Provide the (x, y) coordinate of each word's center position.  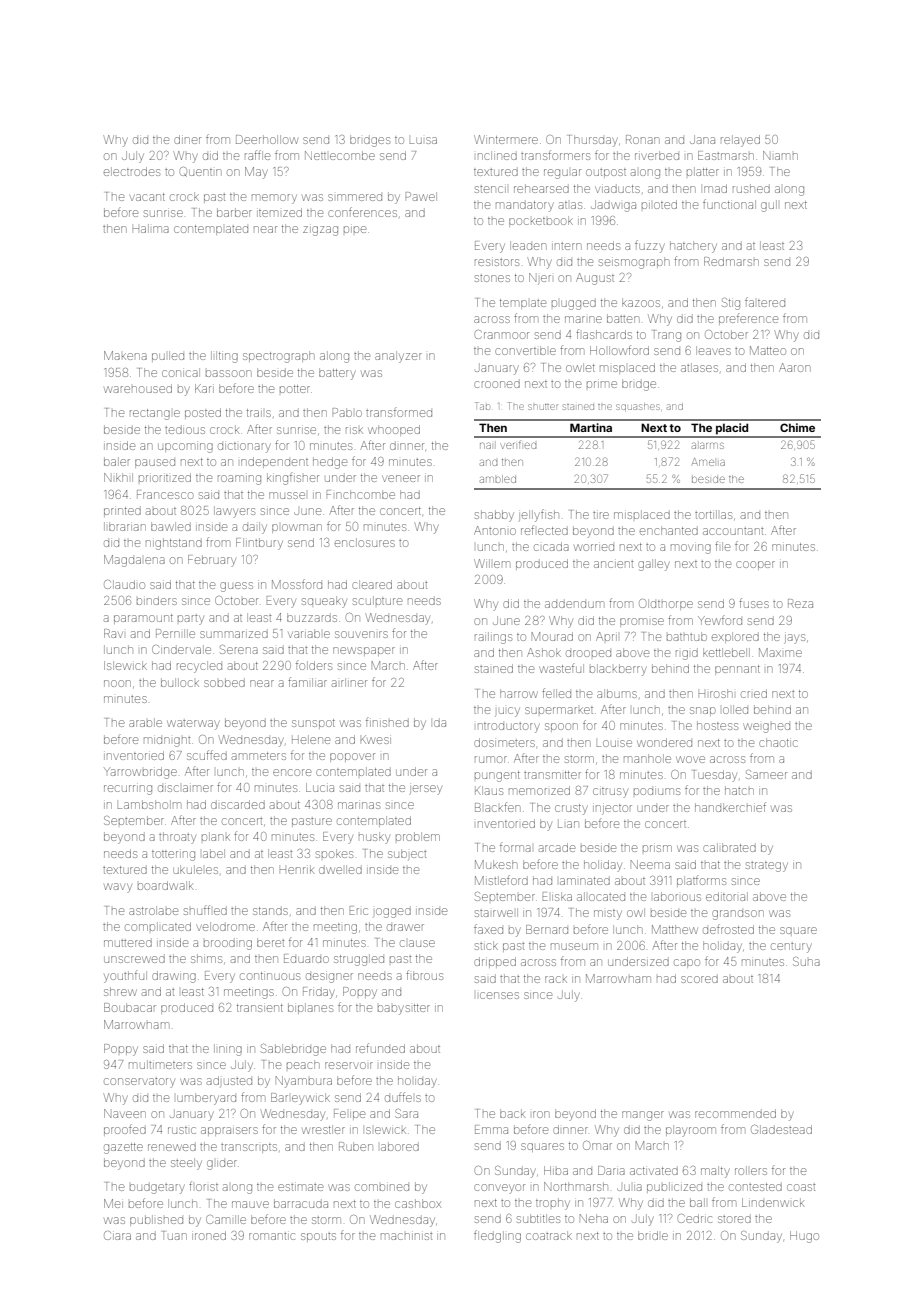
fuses (754, 603)
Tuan (175, 1235)
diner (187, 139)
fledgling (497, 1236)
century (791, 948)
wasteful (562, 668)
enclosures (365, 542)
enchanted (669, 530)
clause (417, 943)
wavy (118, 888)
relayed (740, 141)
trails (259, 413)
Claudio (124, 584)
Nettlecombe (340, 155)
